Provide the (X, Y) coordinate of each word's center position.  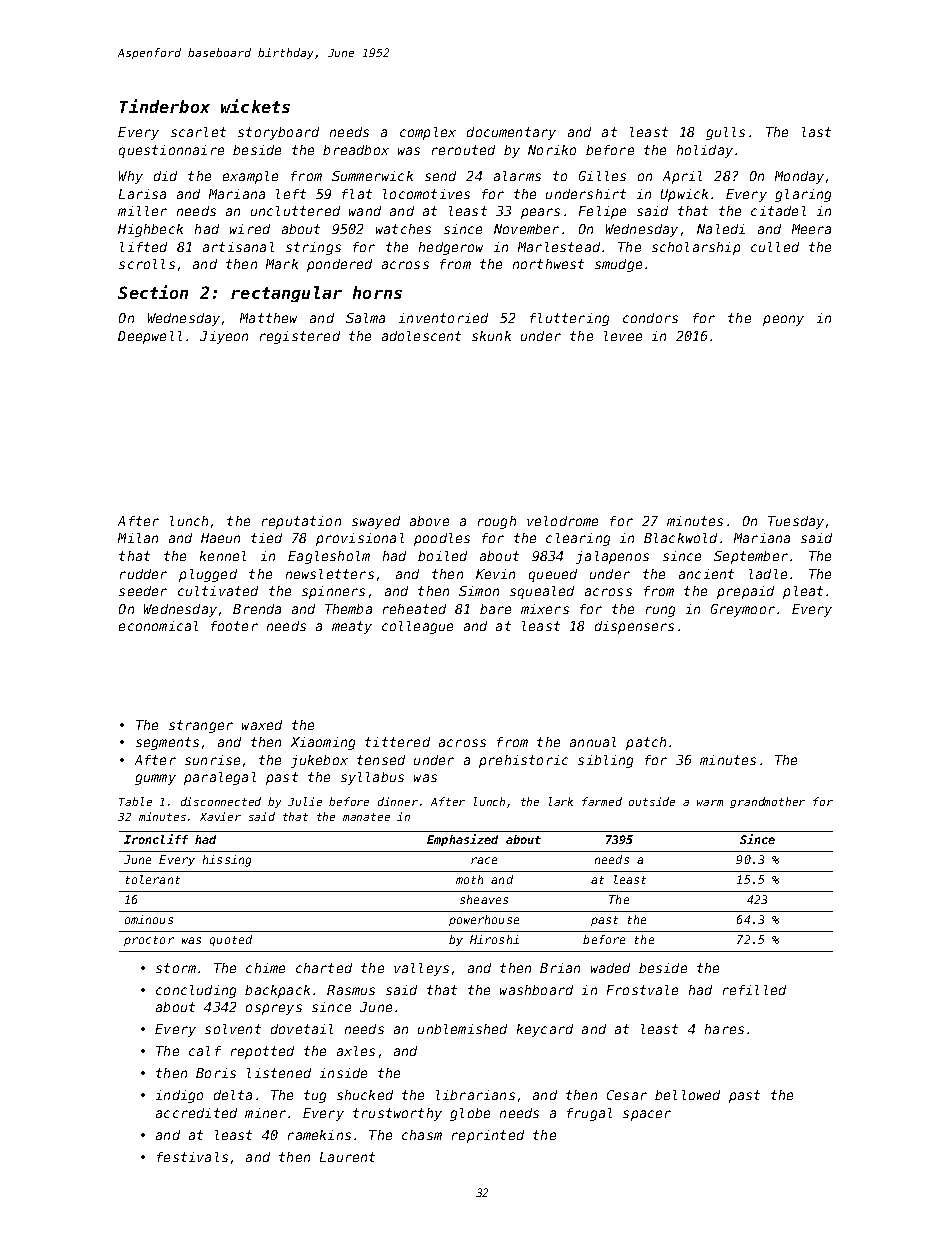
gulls (725, 133)
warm (710, 803)
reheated (414, 609)
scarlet (198, 132)
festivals (192, 1157)
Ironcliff (156, 839)
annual (593, 742)
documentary (511, 133)
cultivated (218, 591)
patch (646, 743)
